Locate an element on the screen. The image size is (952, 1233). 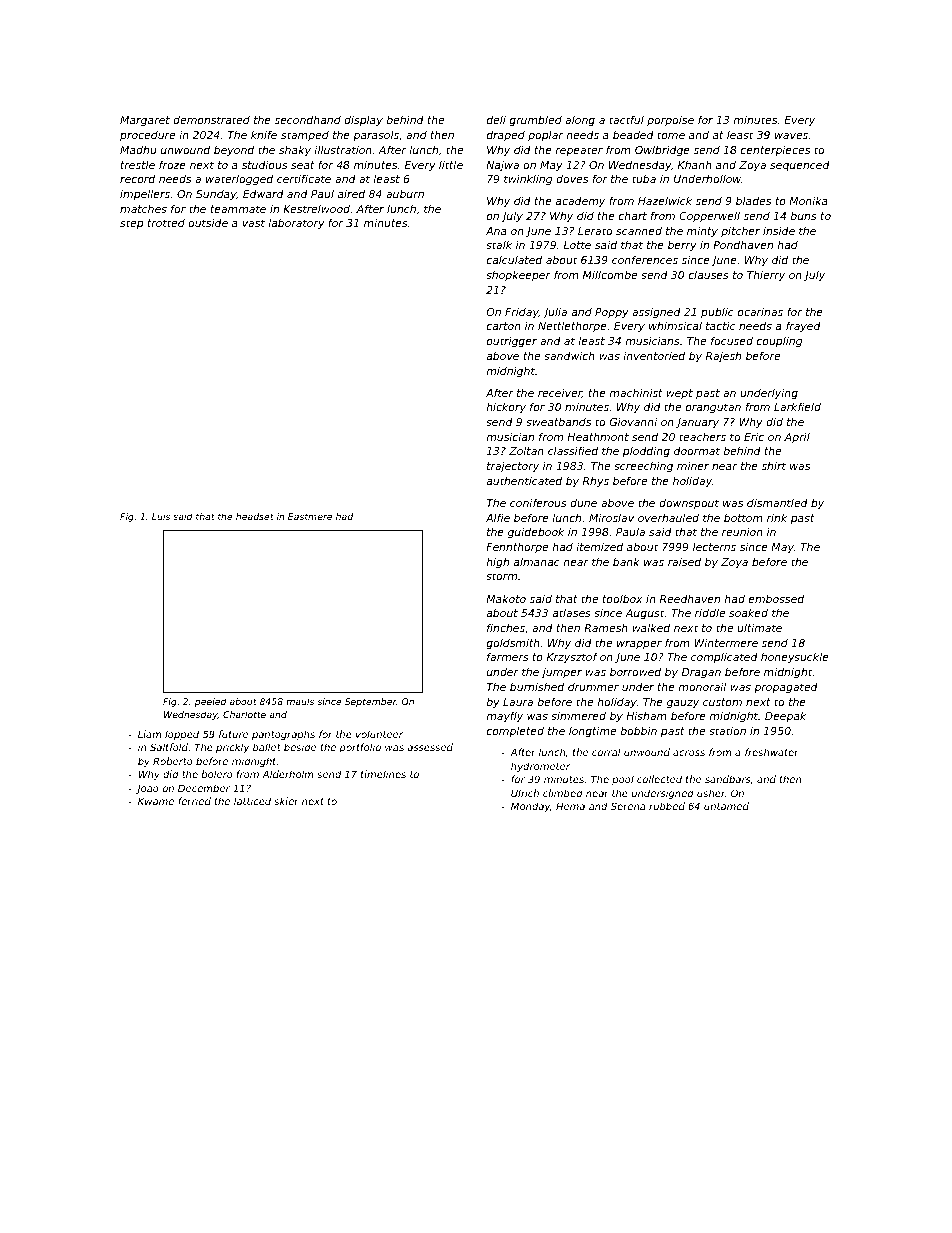
centerpieces is located at coordinates (775, 151).
